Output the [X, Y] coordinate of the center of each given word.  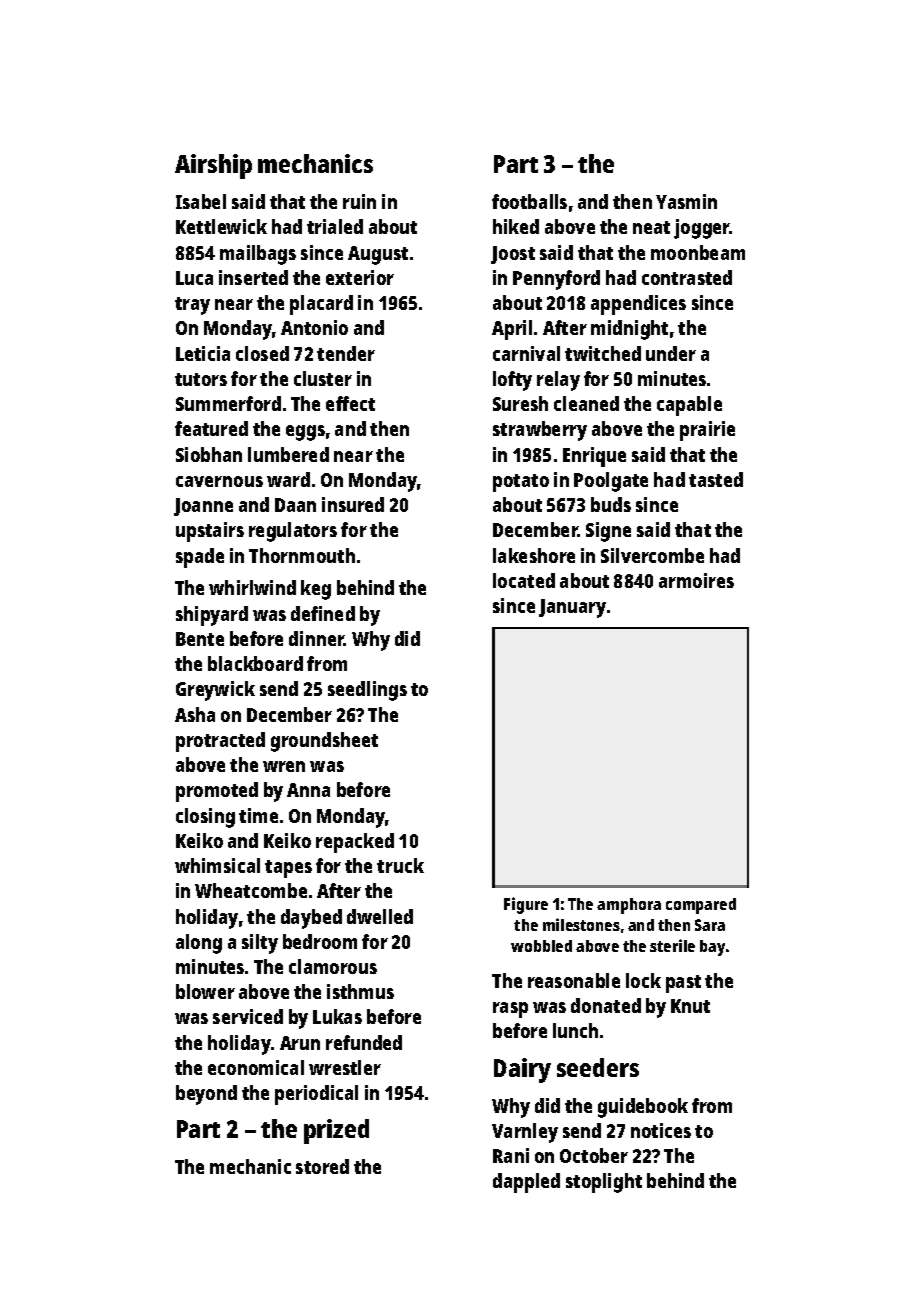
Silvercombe [652, 555]
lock [643, 980]
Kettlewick [221, 226]
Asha [195, 714]
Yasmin [686, 201]
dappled [526, 1183]
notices [661, 1130]
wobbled [541, 946]
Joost [513, 255]
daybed [311, 919]
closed [262, 353]
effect [350, 403]
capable [689, 406]
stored [322, 1166]
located [524, 580]
